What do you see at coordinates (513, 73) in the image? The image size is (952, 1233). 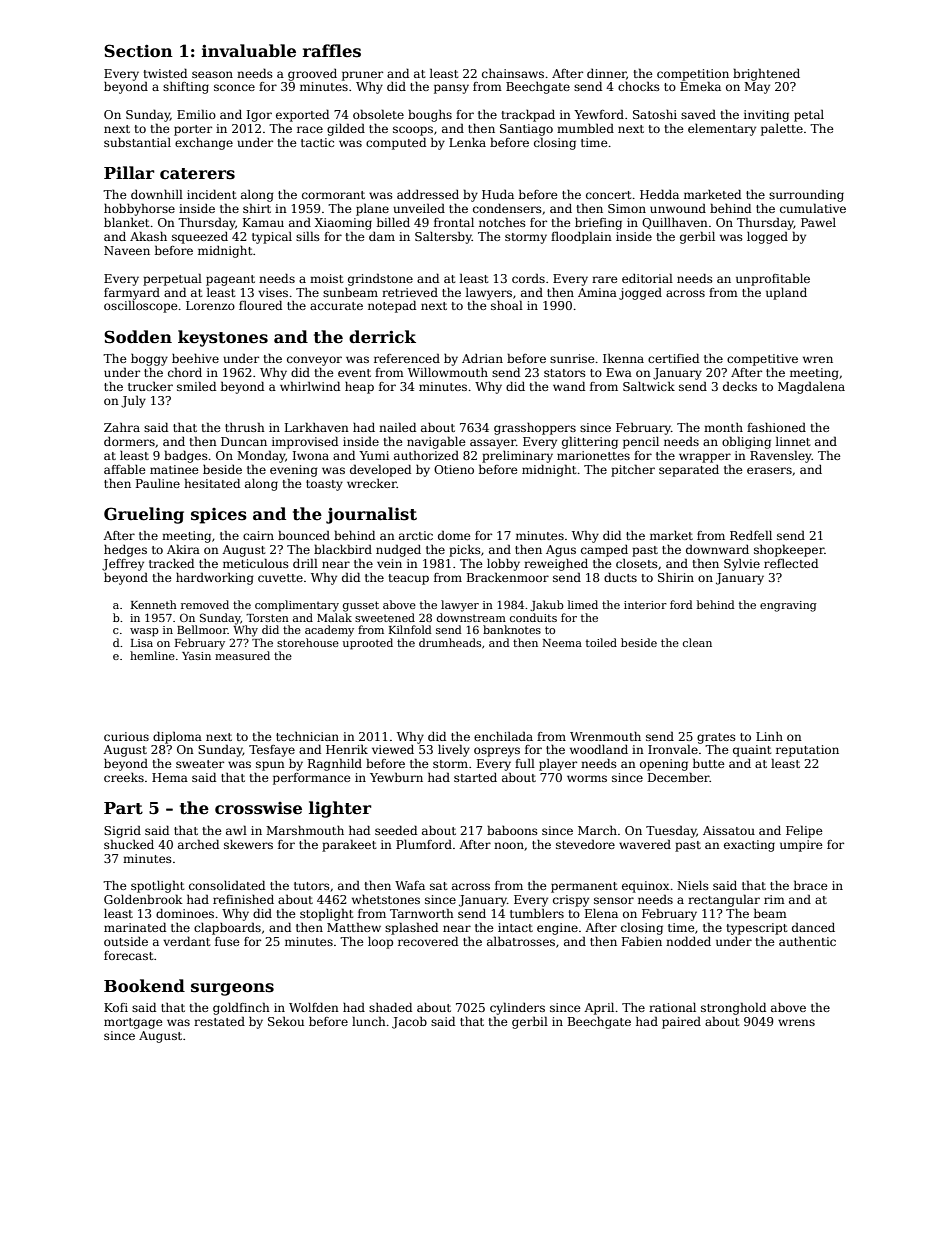 I see `chainsaws` at bounding box center [513, 73].
